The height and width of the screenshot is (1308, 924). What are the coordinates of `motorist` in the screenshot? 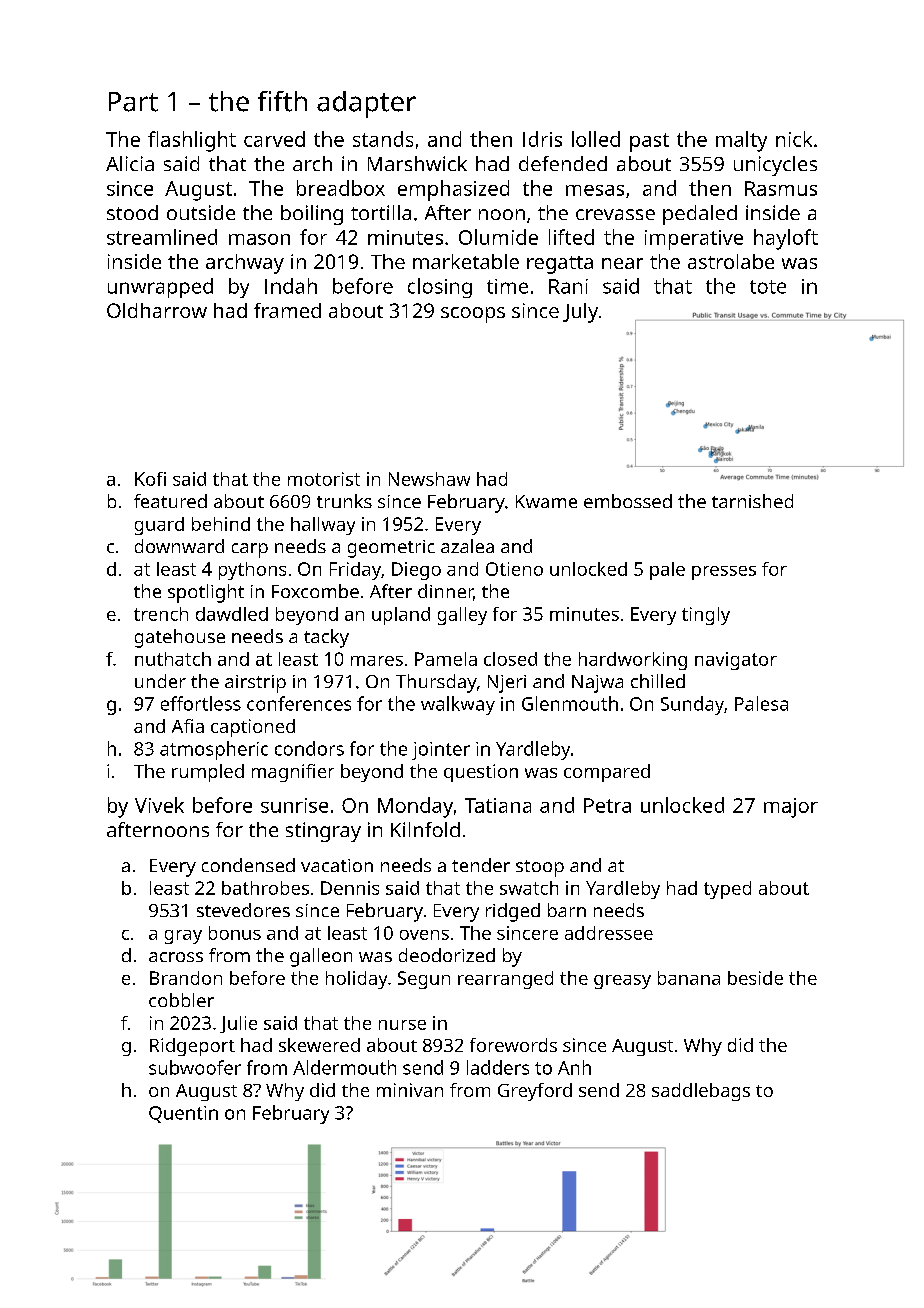 It's located at (324, 479).
